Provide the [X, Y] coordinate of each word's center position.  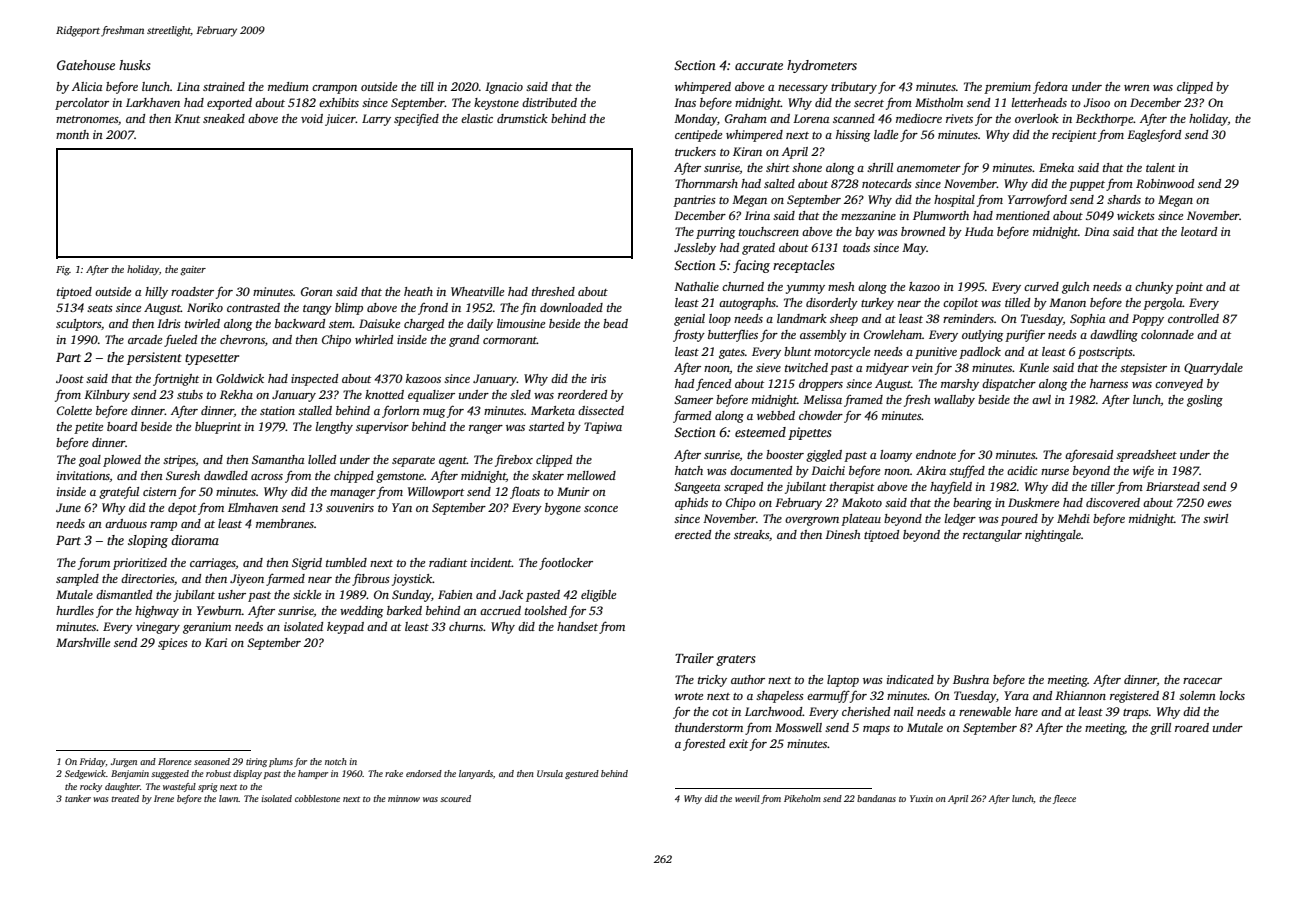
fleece [1064, 799]
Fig [63, 271]
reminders [968, 318]
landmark [802, 318]
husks [135, 65]
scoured [455, 798]
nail [903, 711]
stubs [190, 394]
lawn [229, 798]
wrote [689, 696]
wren [1137, 88]
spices [173, 644]
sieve [768, 367]
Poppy [1148, 320]
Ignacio [504, 88]
